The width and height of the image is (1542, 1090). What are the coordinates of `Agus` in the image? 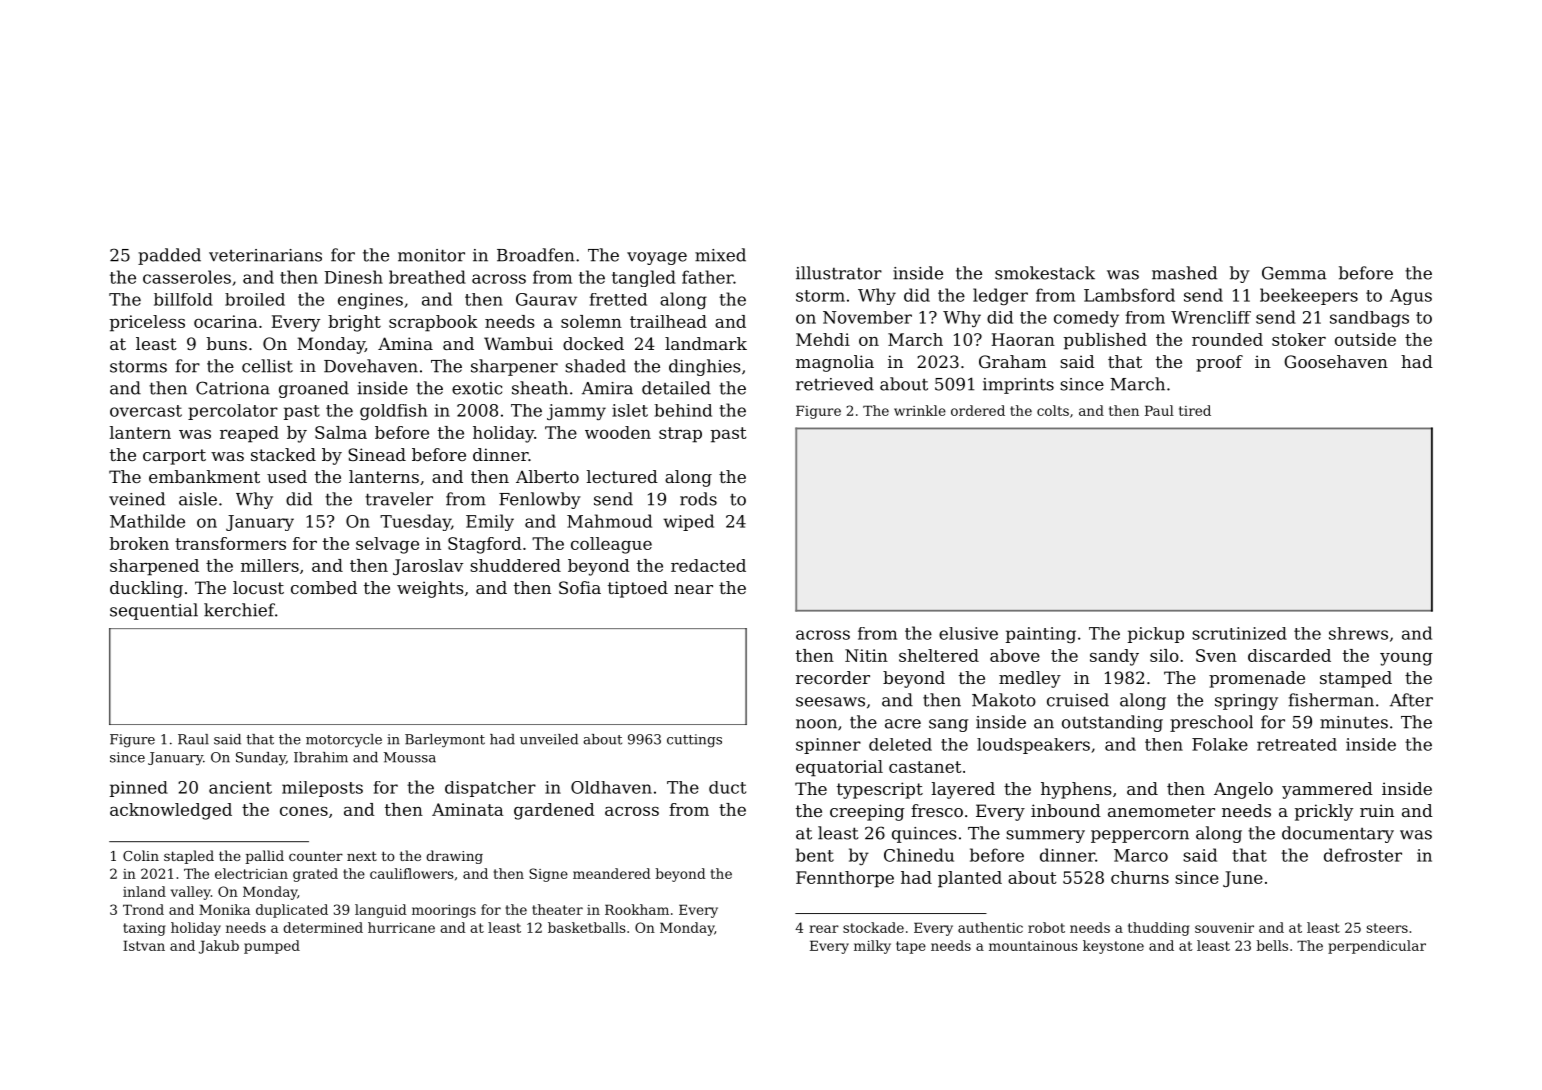 It's located at (1411, 297).
